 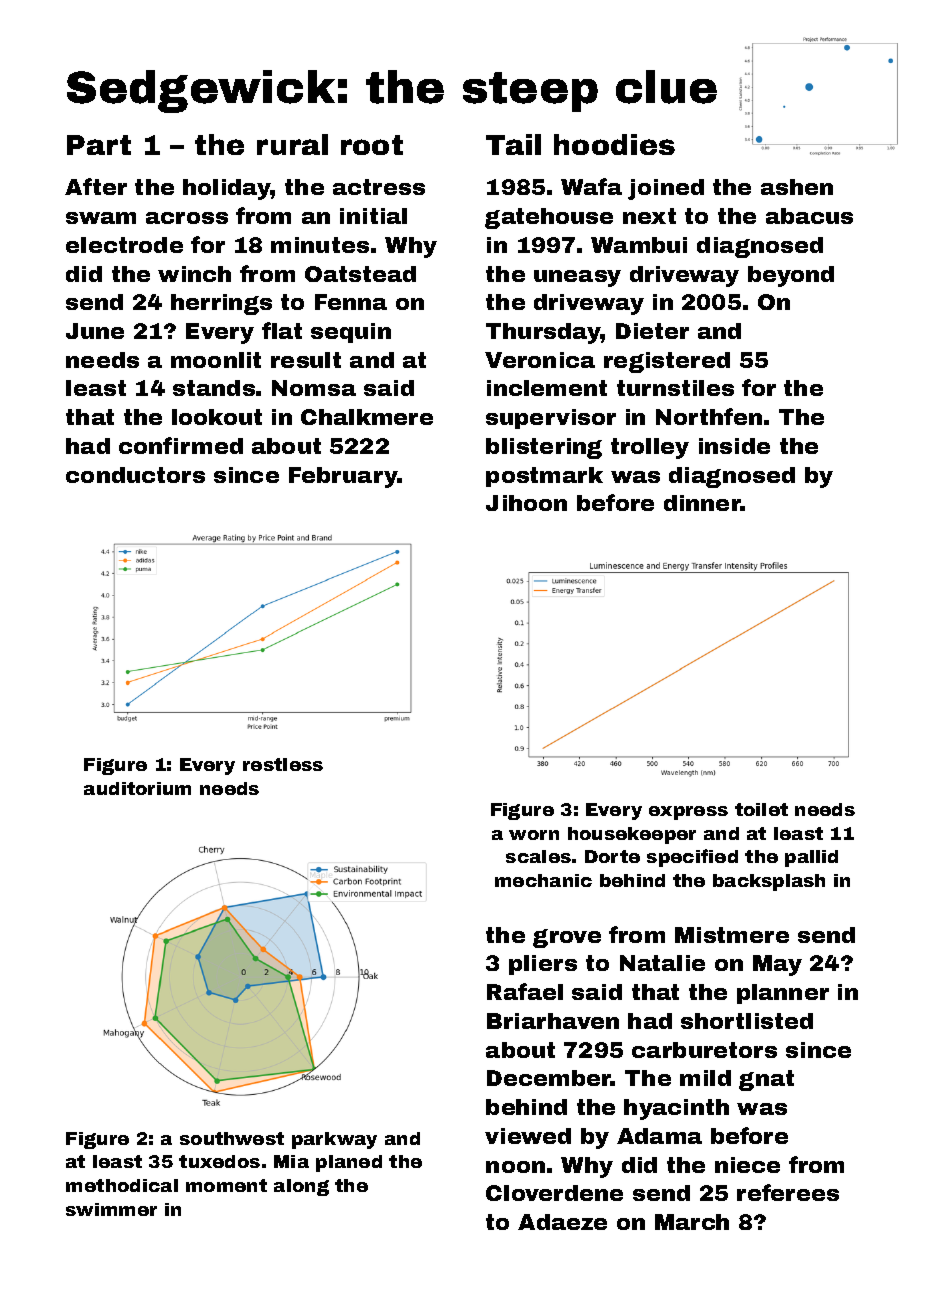 I want to click on toilet, so click(x=761, y=809).
